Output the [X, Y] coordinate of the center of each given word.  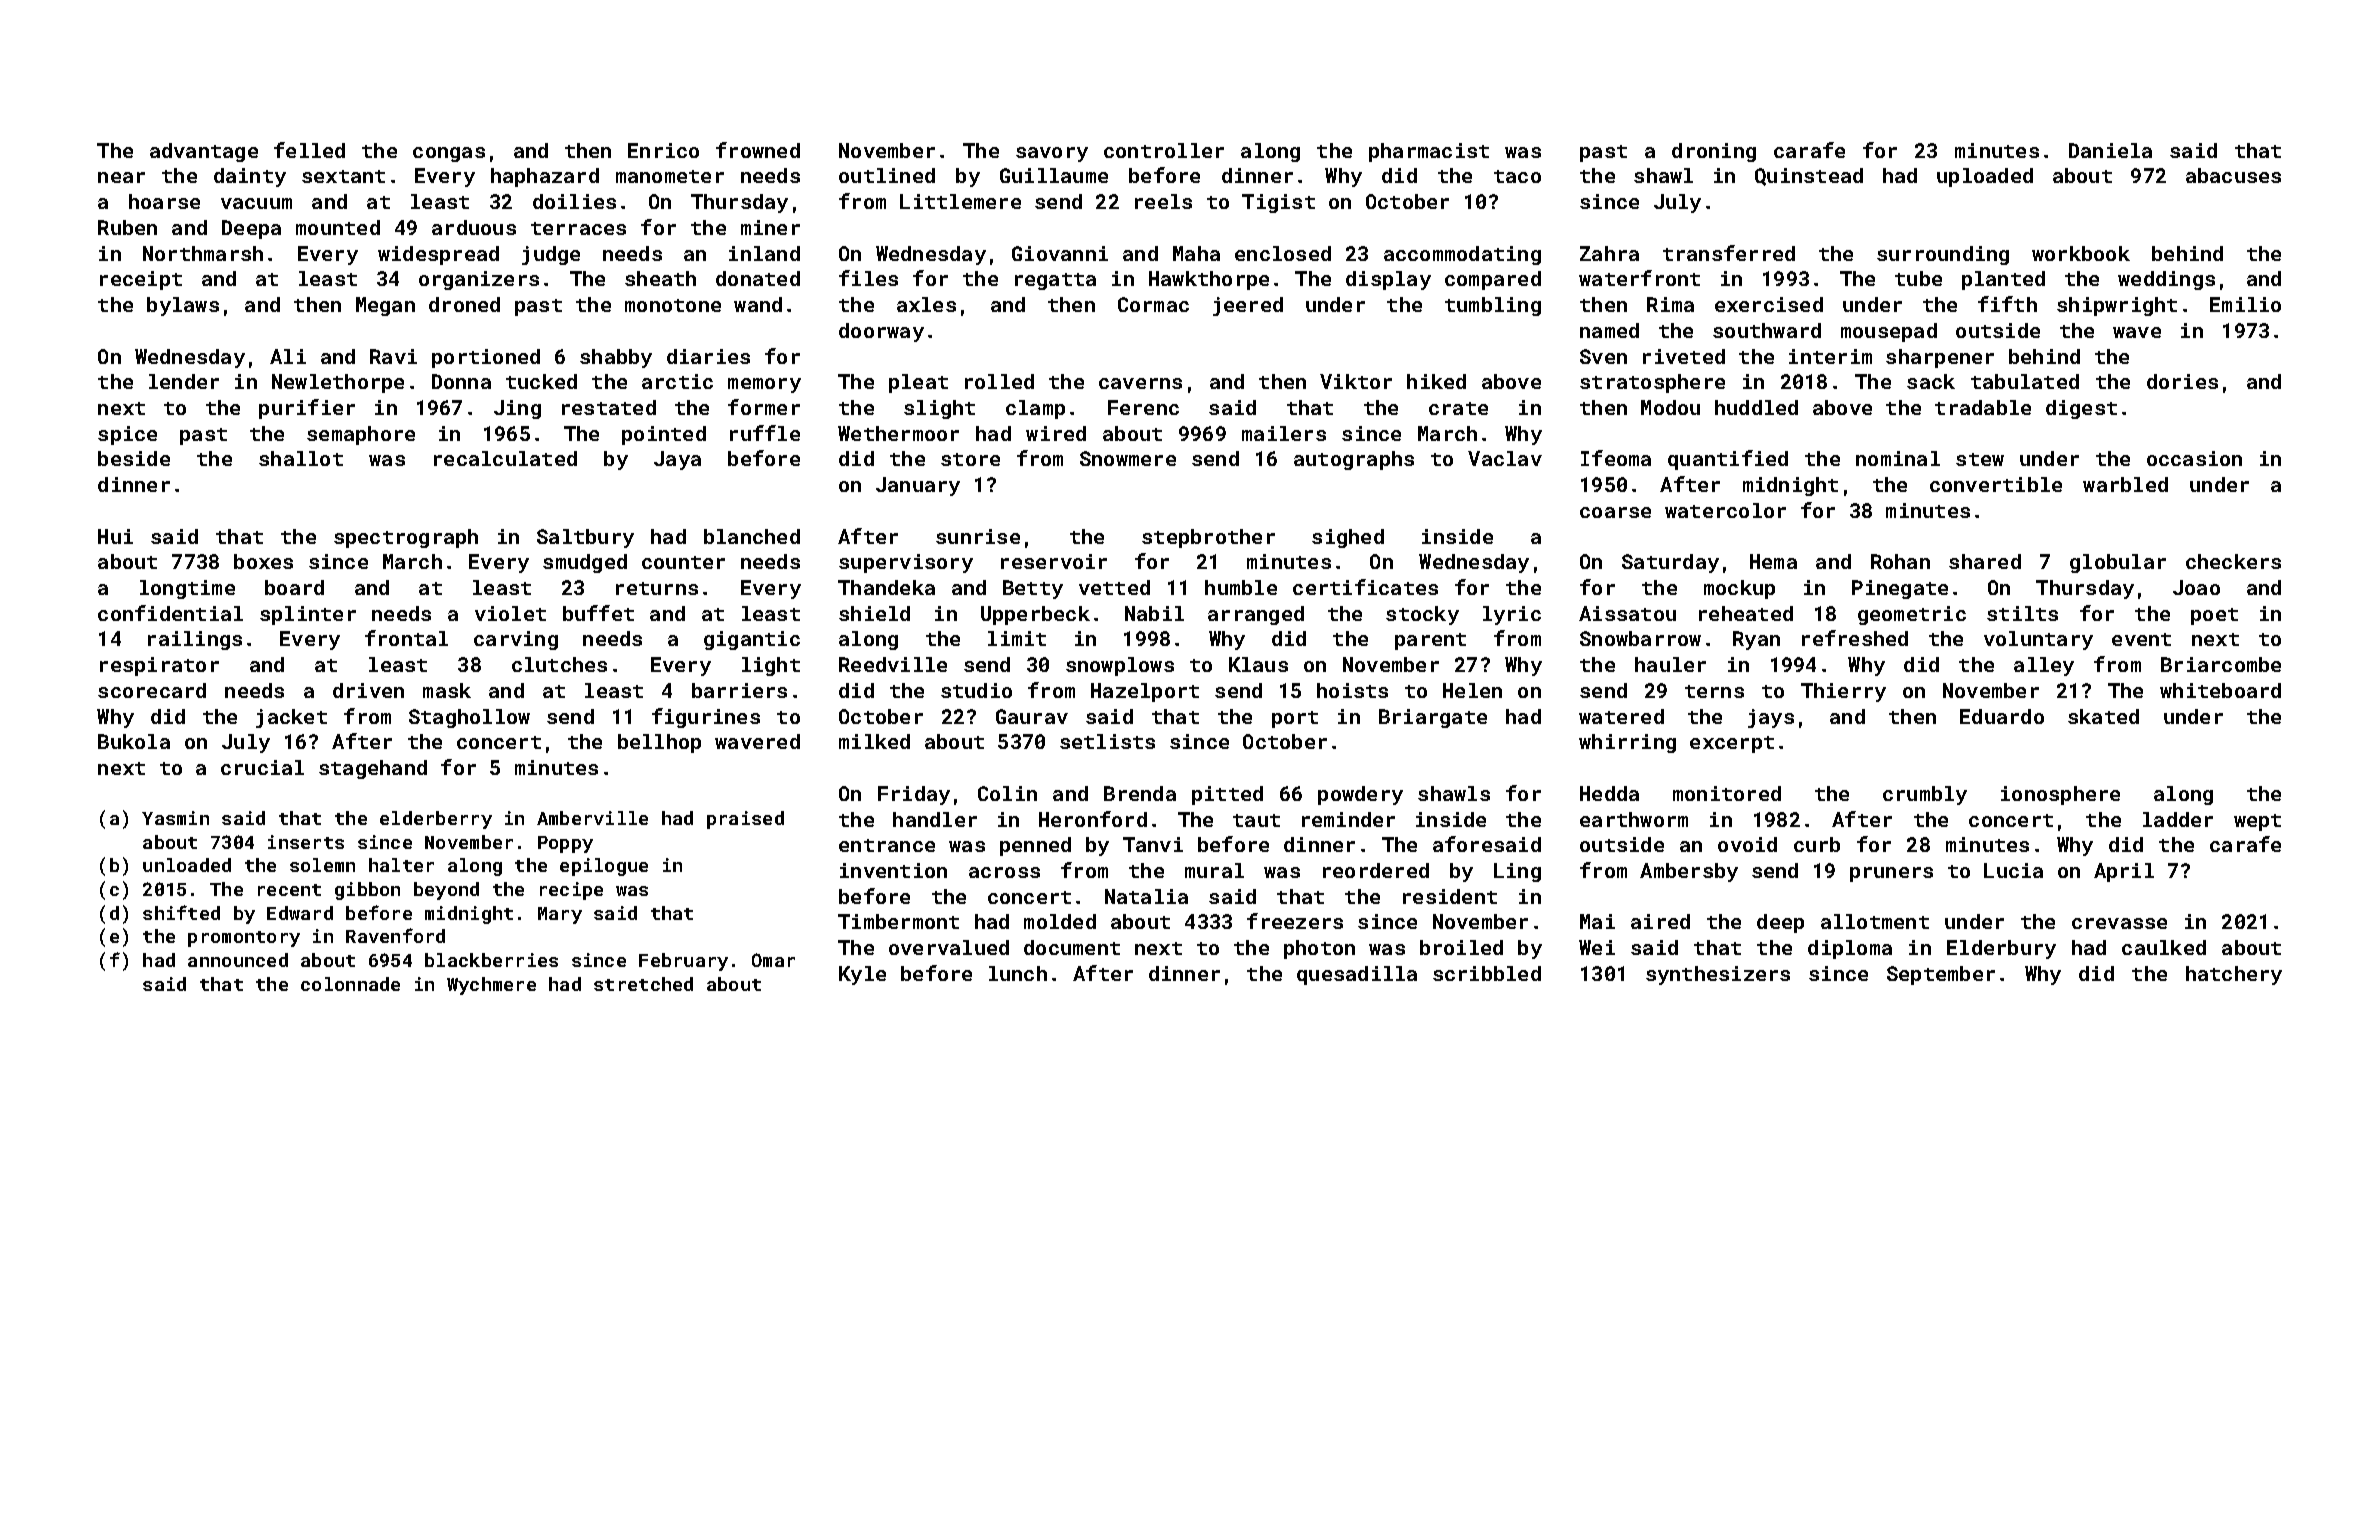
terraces [578, 228]
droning [1714, 152]
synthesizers [1718, 975]
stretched [643, 984]
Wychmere [491, 986]
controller [1164, 150]
